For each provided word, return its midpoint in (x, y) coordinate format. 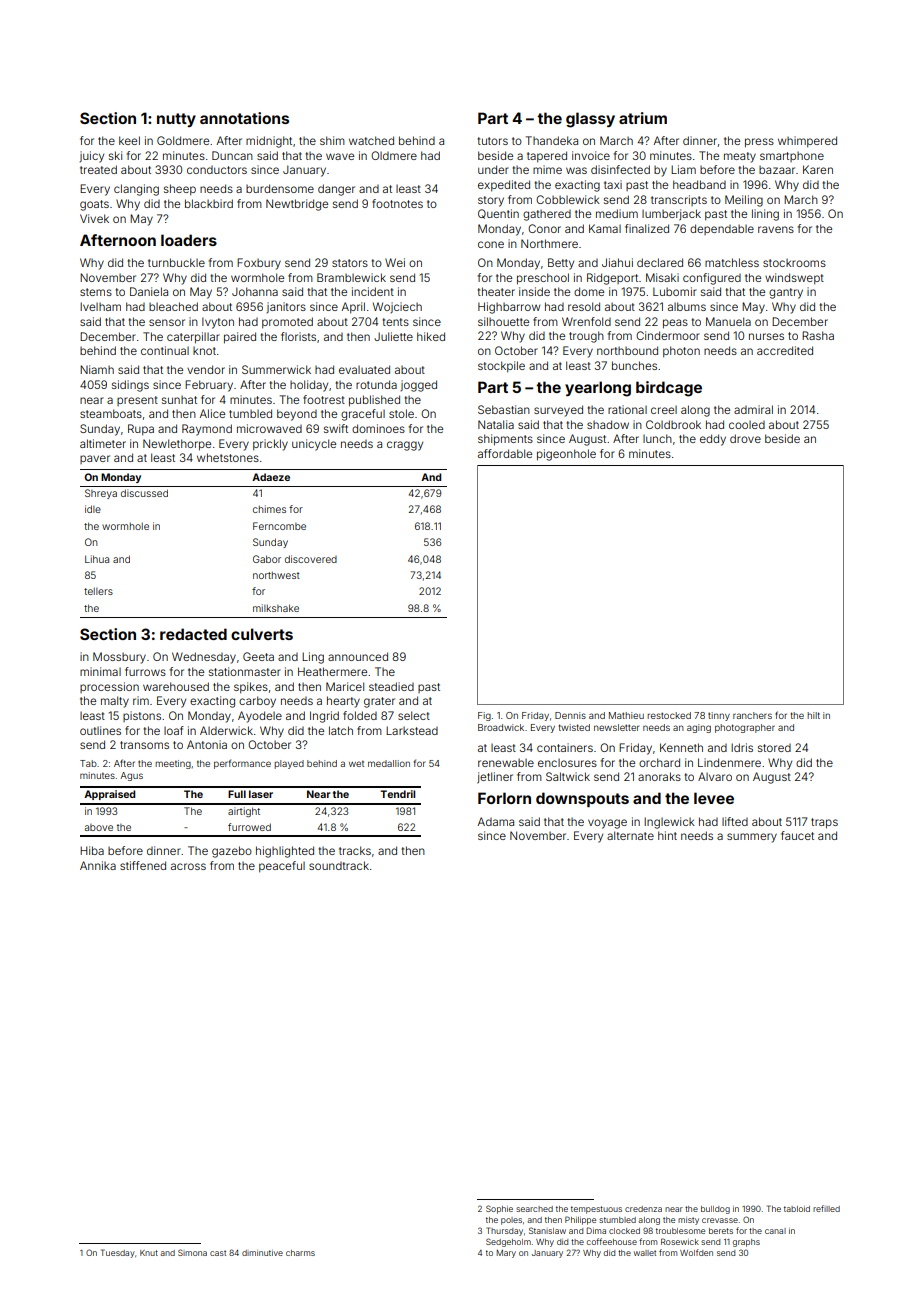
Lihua (97, 559)
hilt (813, 715)
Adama (496, 821)
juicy (92, 157)
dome (589, 291)
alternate (630, 835)
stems (96, 292)
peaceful (282, 867)
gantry (786, 293)
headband (699, 184)
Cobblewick (568, 199)
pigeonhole (566, 455)
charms (300, 1253)
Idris (742, 747)
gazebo (232, 852)
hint (667, 835)
